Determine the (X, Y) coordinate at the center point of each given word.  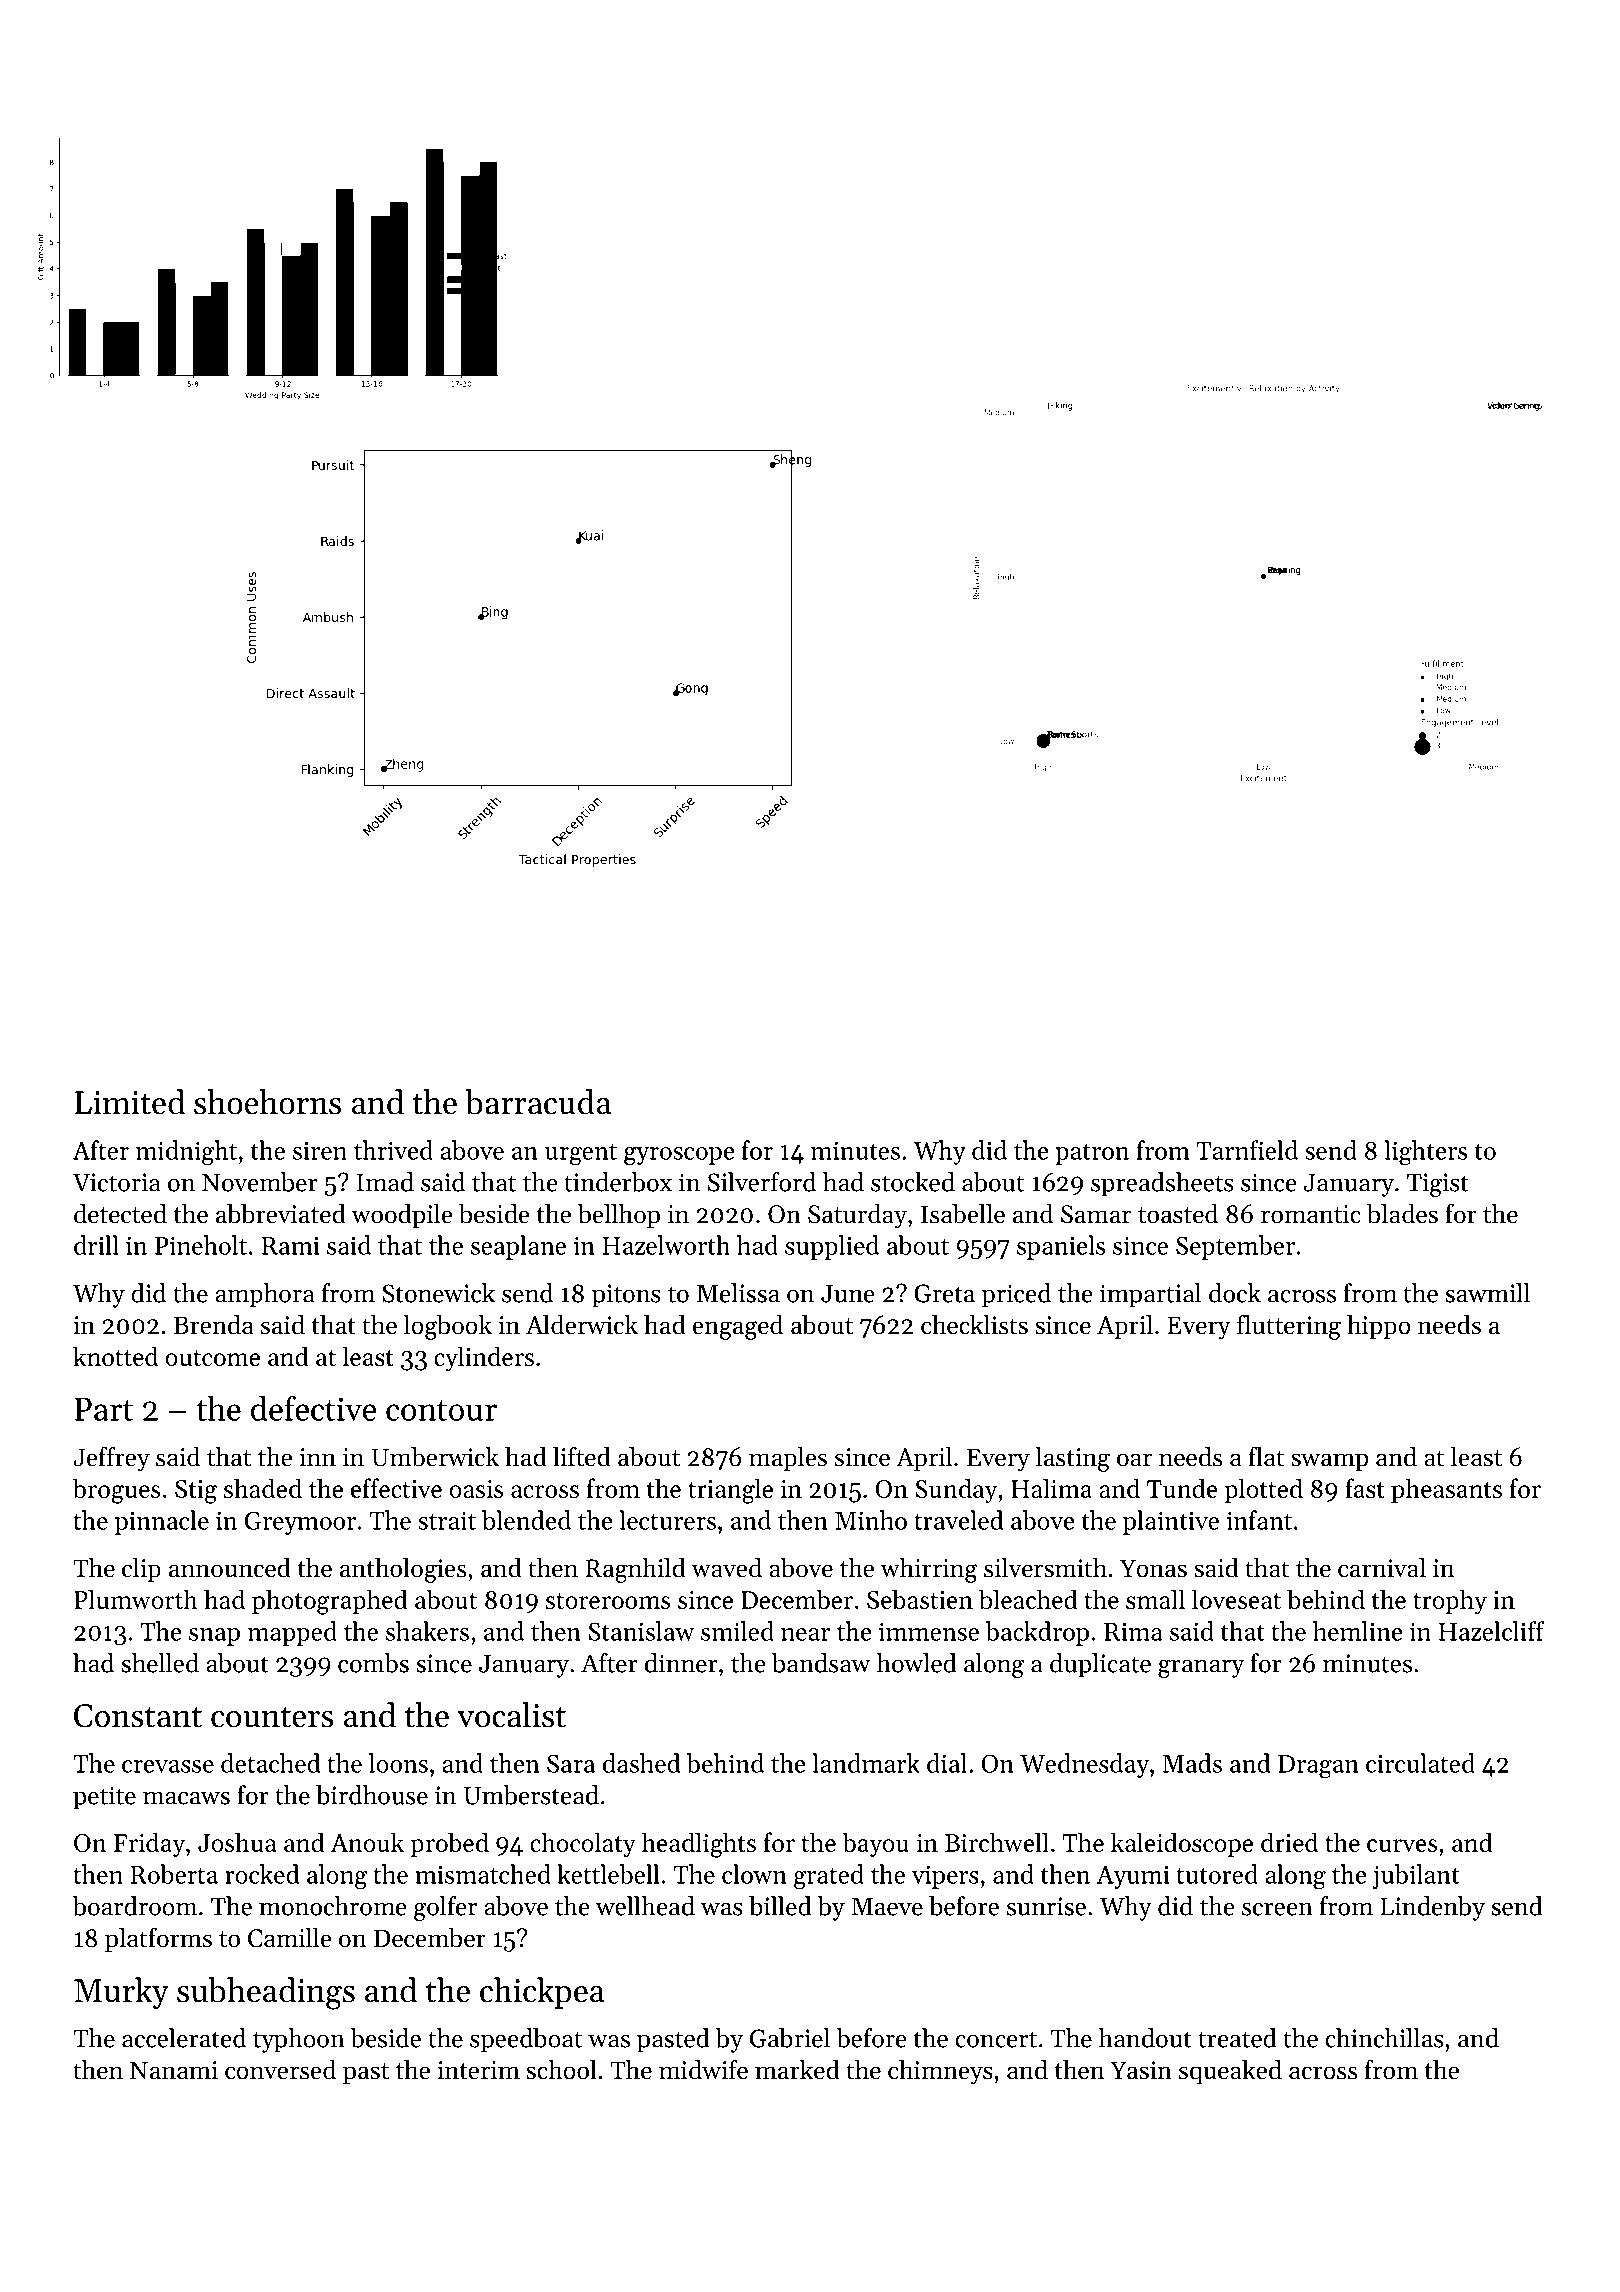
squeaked (1230, 2072)
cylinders (484, 1358)
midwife (703, 2069)
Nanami (174, 2070)
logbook (447, 1327)
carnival (1382, 1568)
